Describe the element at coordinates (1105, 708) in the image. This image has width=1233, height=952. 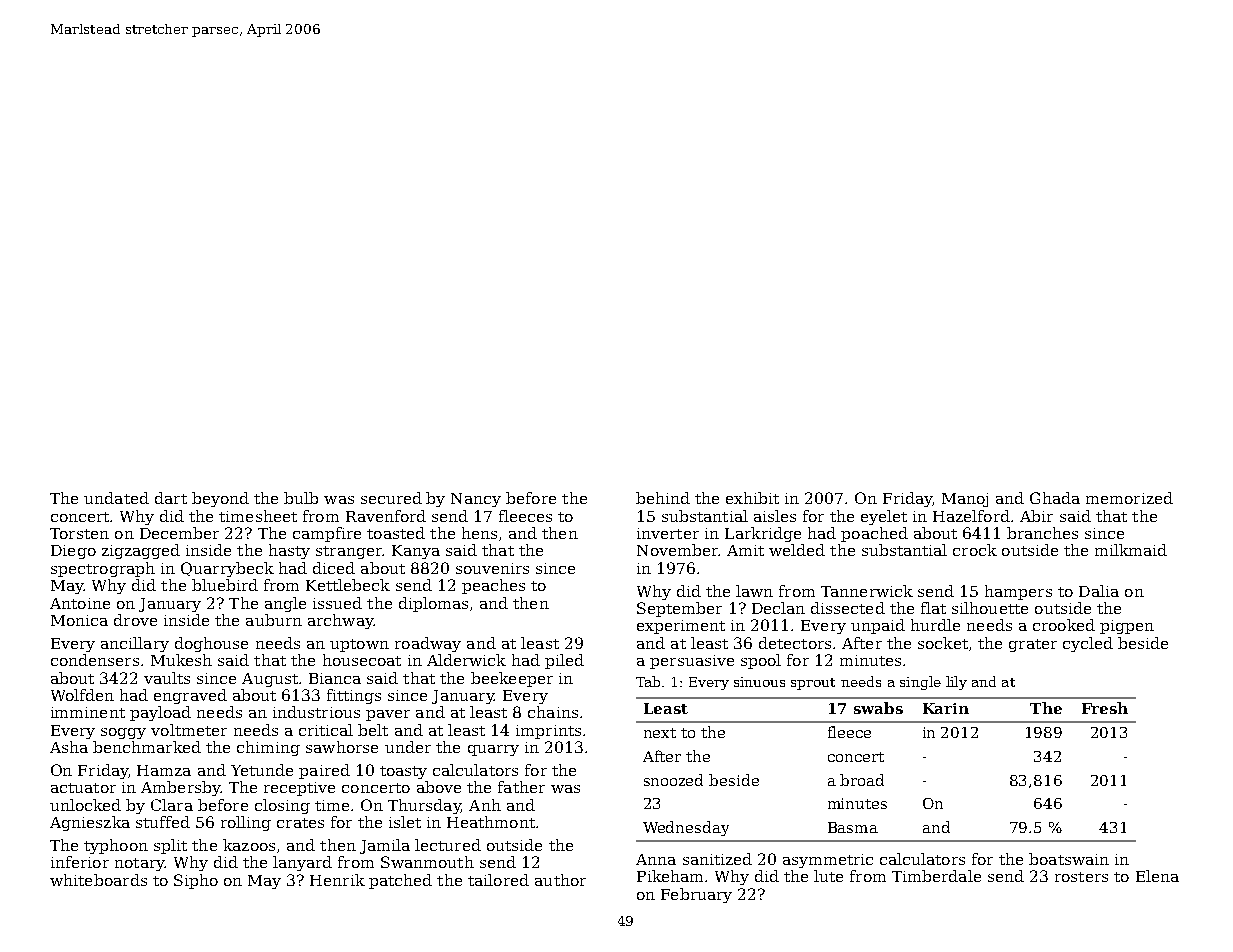
I see `Fresh` at that location.
